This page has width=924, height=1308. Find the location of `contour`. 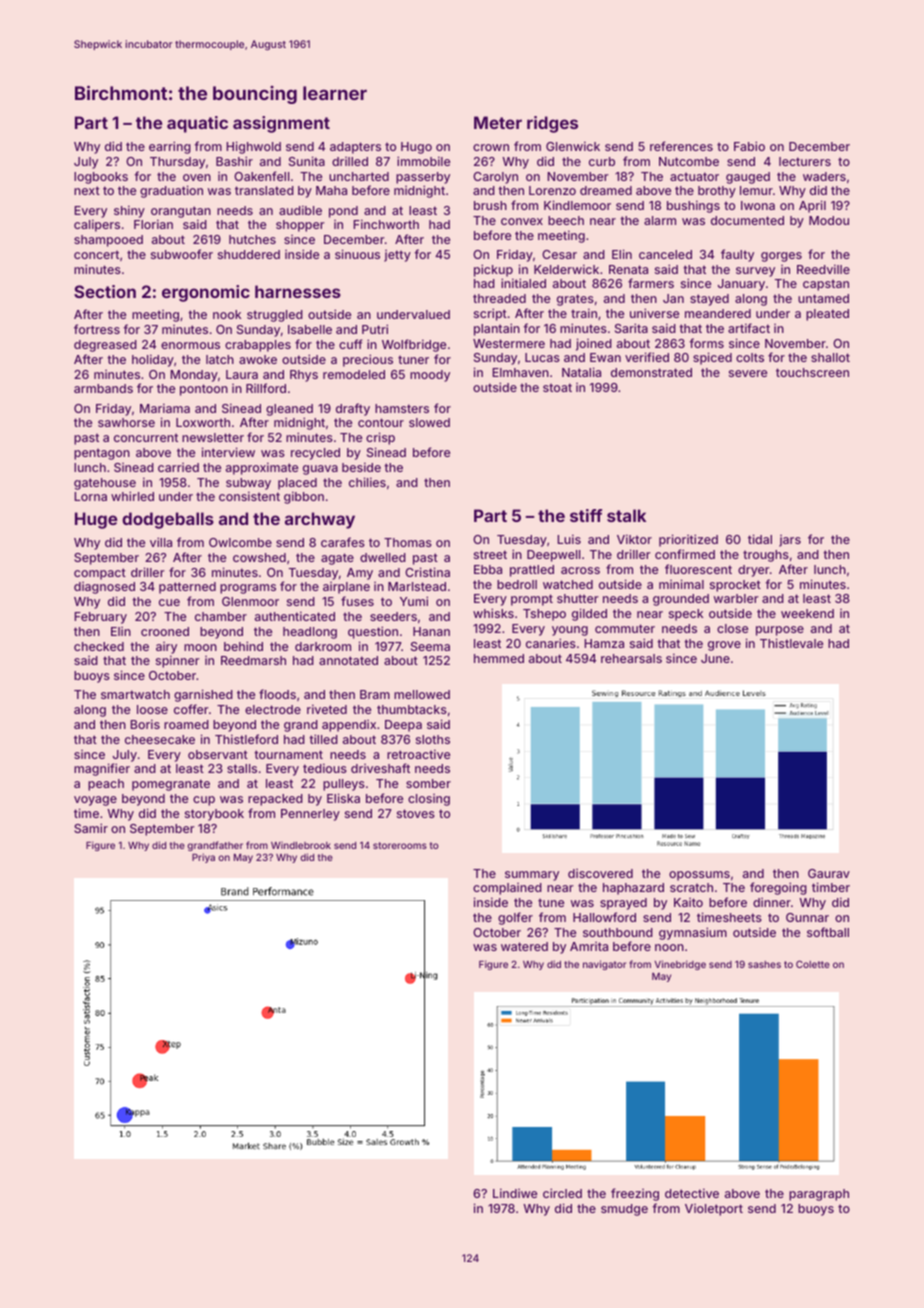

contour is located at coordinates (381, 422).
